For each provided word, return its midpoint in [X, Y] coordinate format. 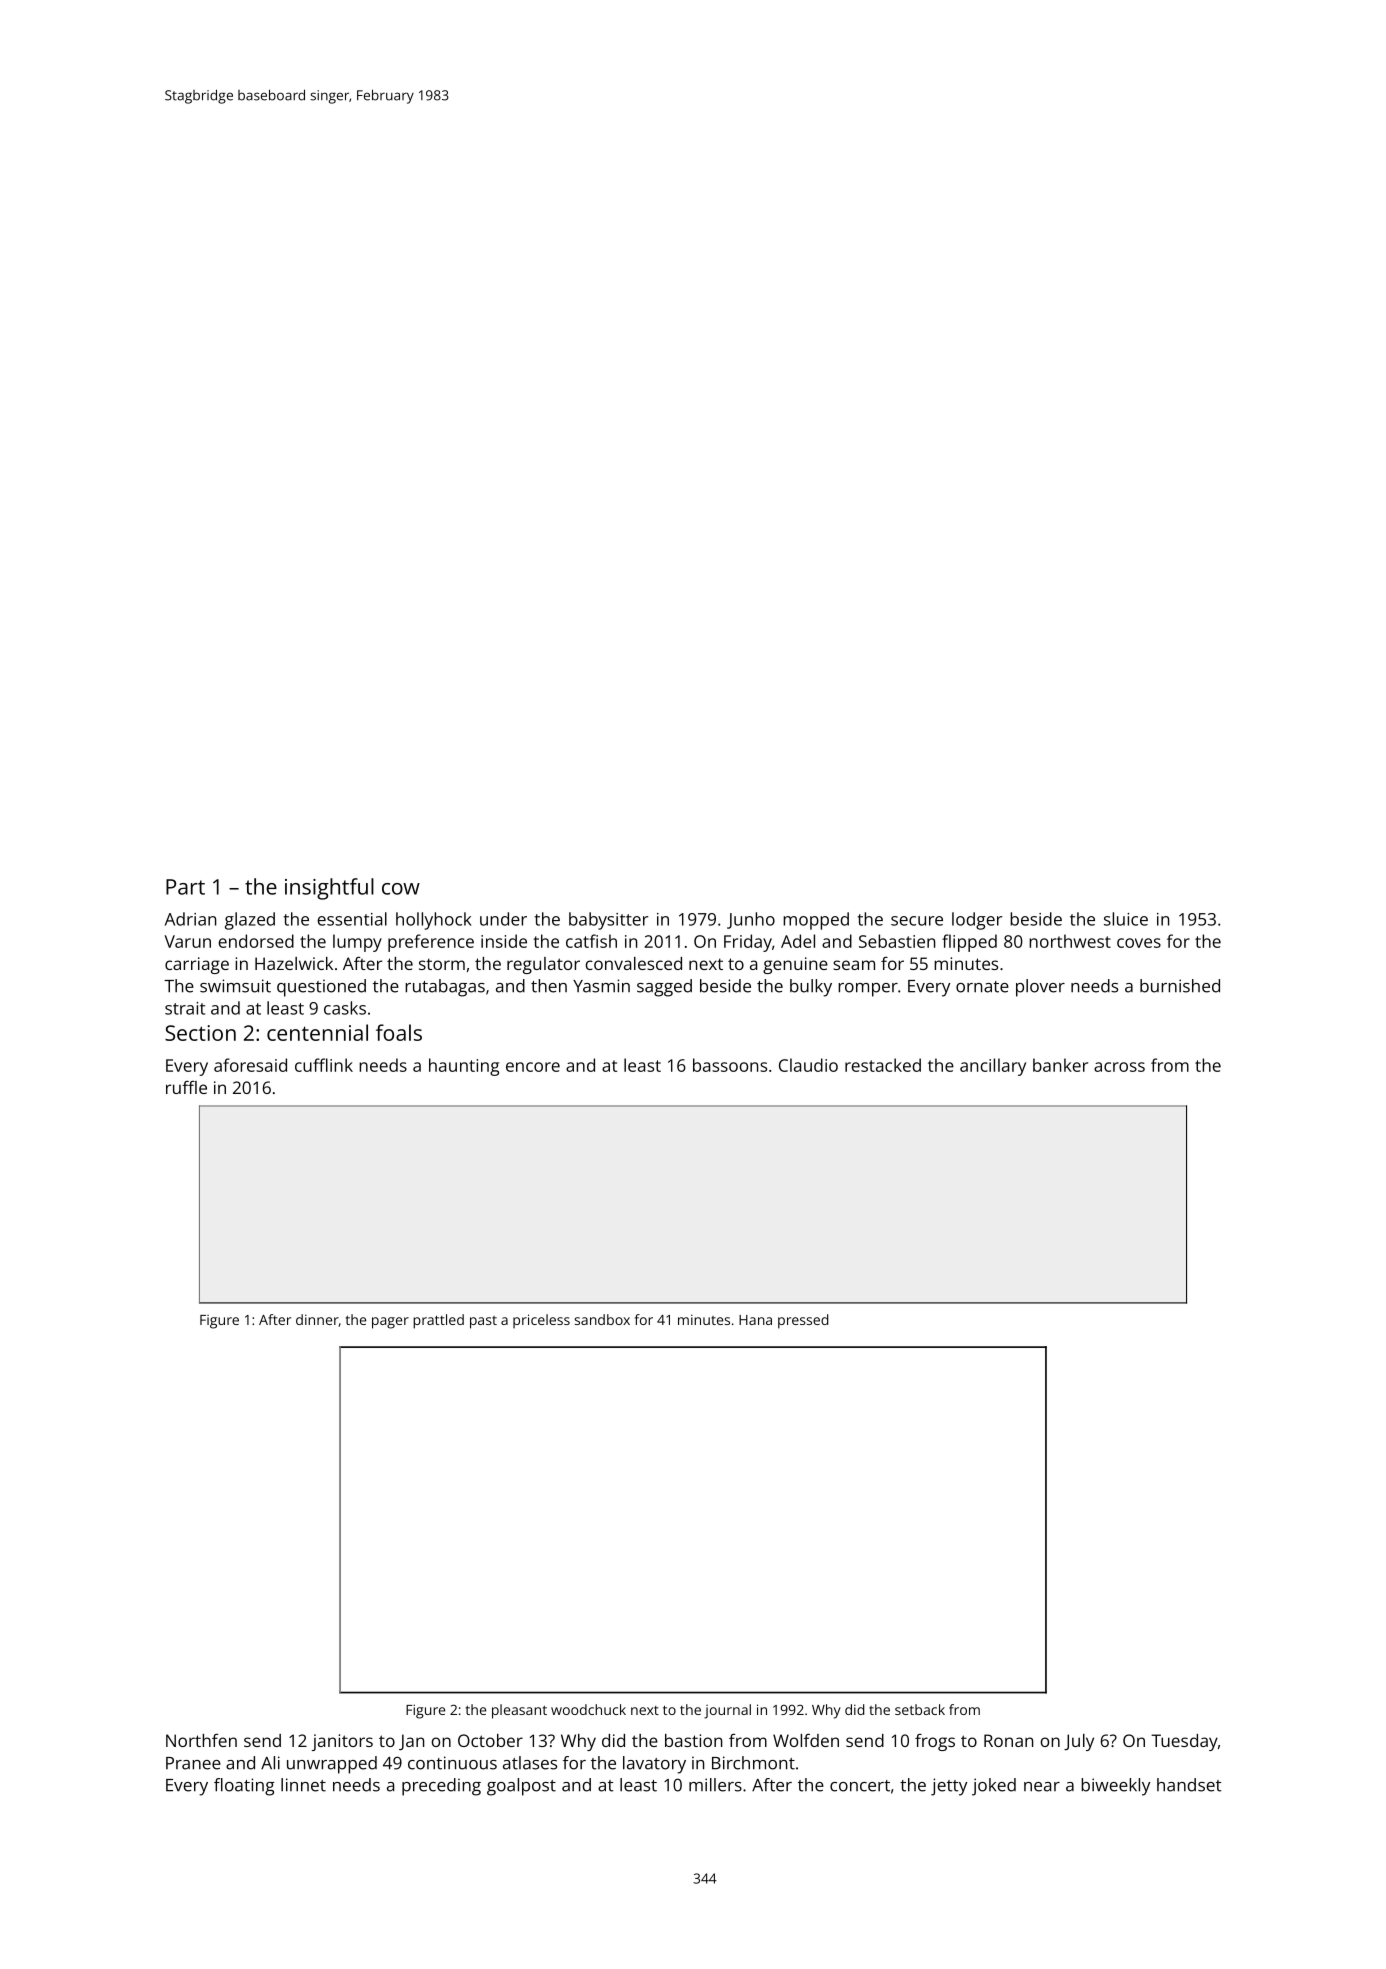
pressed [803, 1321]
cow [401, 889]
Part [185, 887]
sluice [1126, 919]
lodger [977, 921]
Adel [798, 941]
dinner [317, 1320]
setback [920, 1709]
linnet [303, 1785]
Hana [755, 1320]
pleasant [519, 1711]
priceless [541, 1321]
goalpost [521, 1787]
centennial [317, 1032]
